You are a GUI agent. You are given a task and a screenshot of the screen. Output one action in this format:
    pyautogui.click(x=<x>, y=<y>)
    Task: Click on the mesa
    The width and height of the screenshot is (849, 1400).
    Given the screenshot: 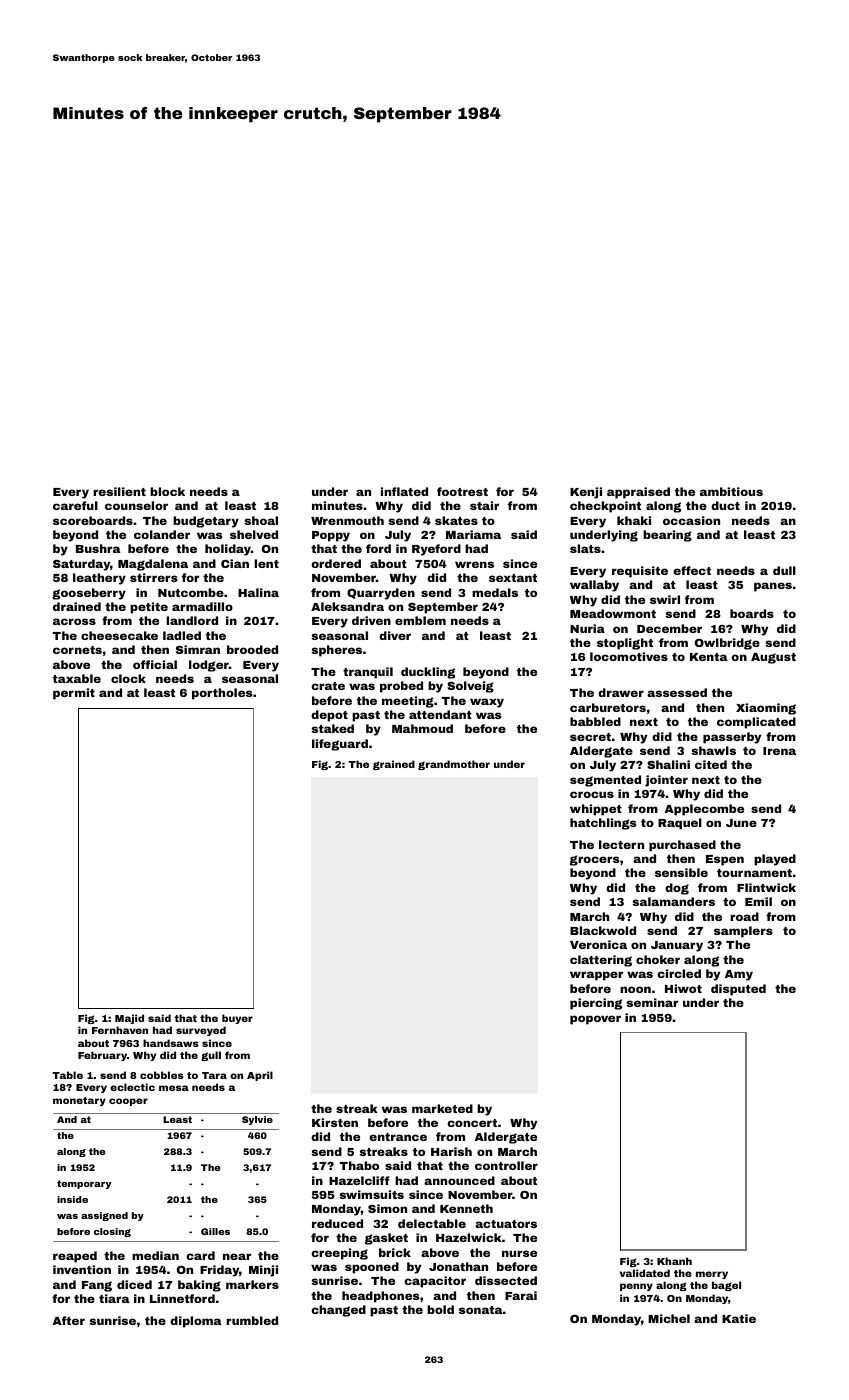 What is the action you would take?
    pyautogui.click(x=174, y=1088)
